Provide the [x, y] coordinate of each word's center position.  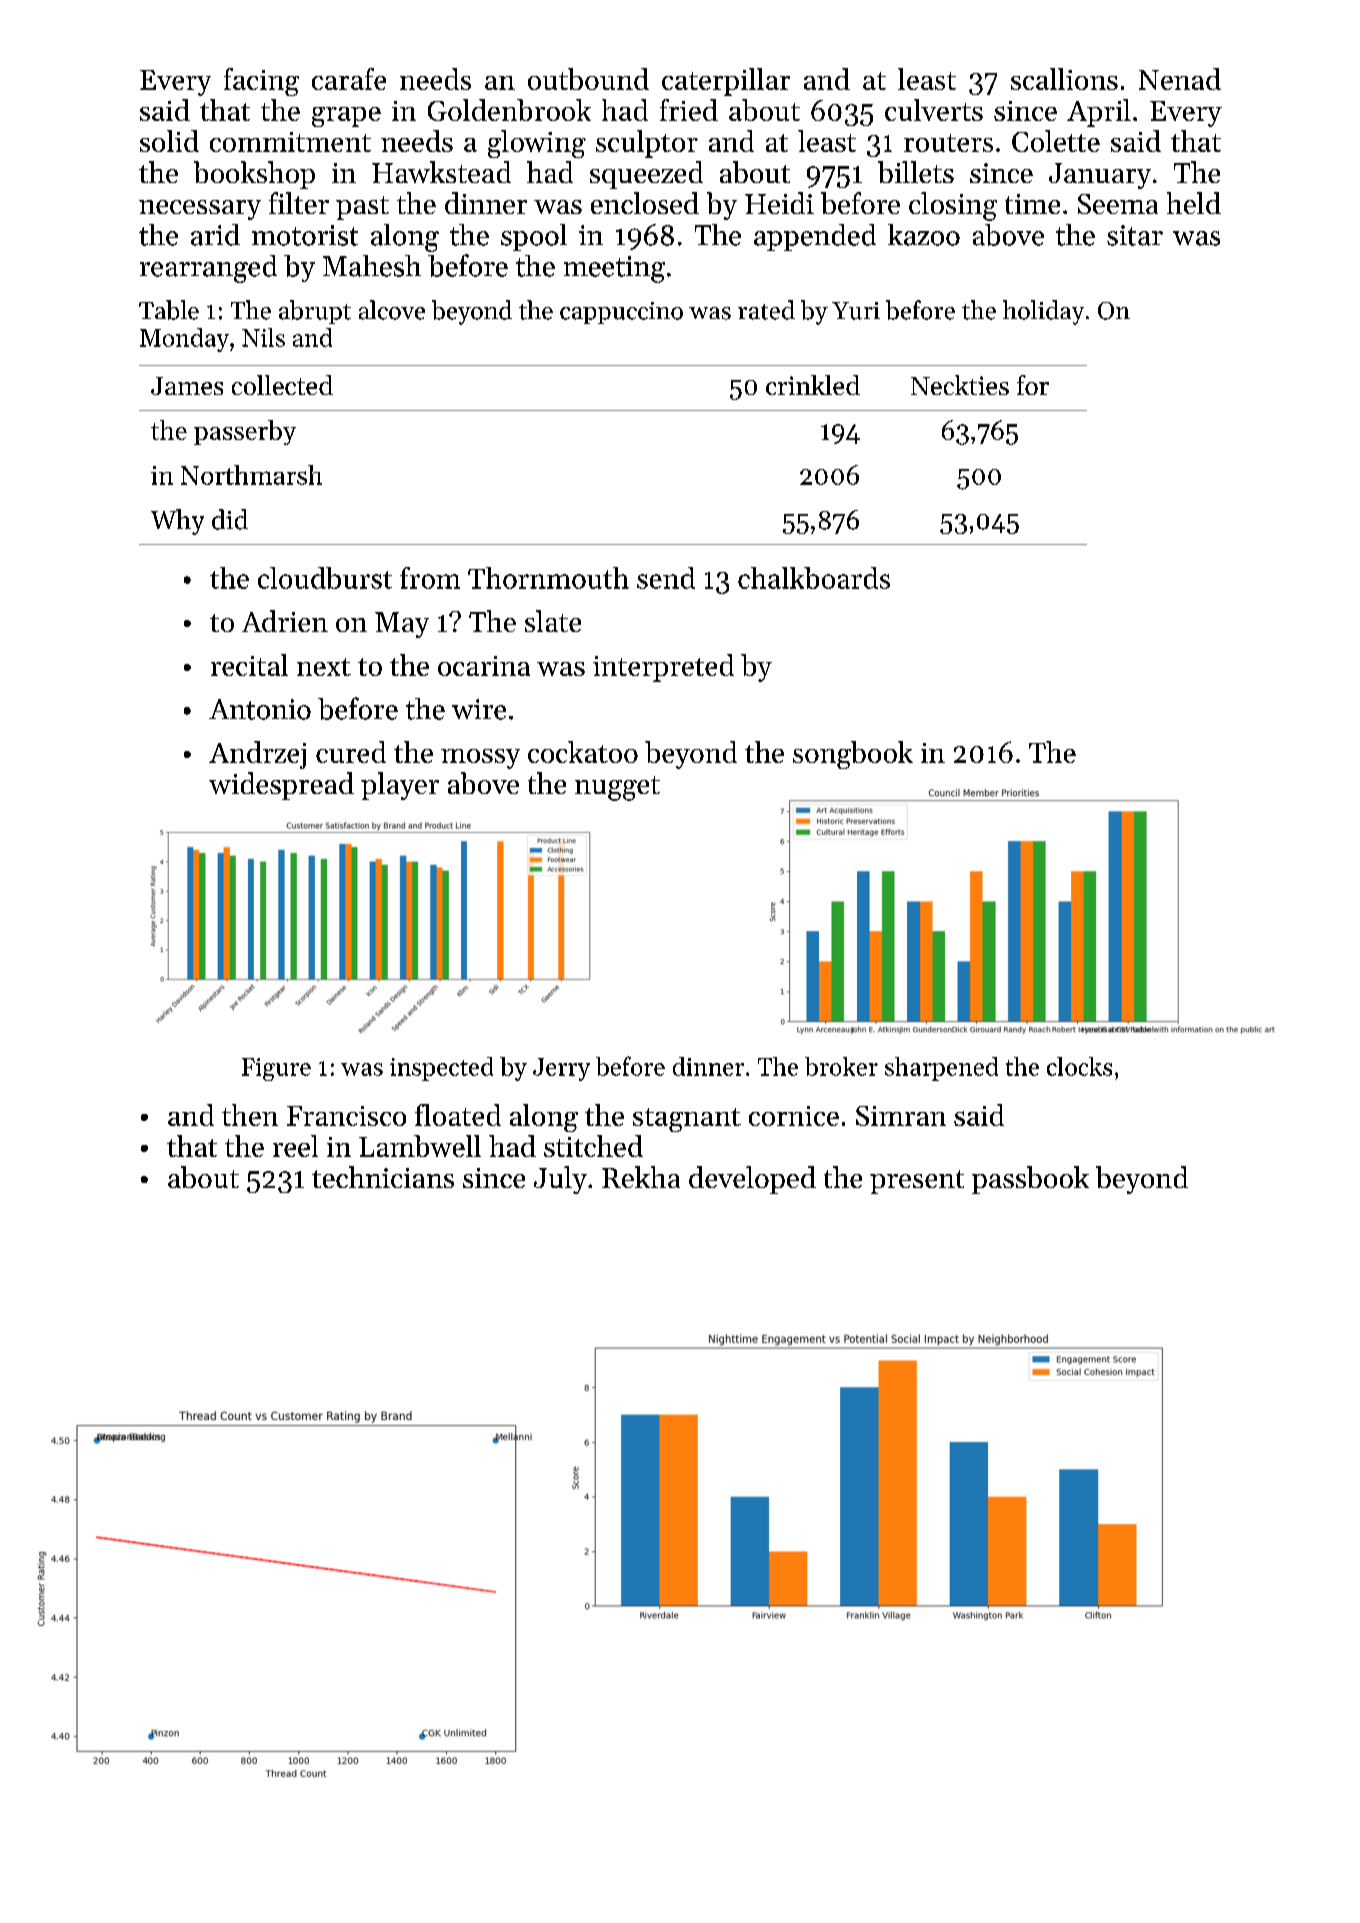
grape [346, 117]
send [666, 578]
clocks [1079, 1066]
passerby [245, 432]
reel [295, 1146]
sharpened [941, 1069]
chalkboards [814, 578]
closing [953, 206]
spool [534, 237]
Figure [276, 1069]
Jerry [561, 1069]
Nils [263, 337]
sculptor [647, 144]
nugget [617, 788]
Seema [1118, 204]
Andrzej [257, 755]
